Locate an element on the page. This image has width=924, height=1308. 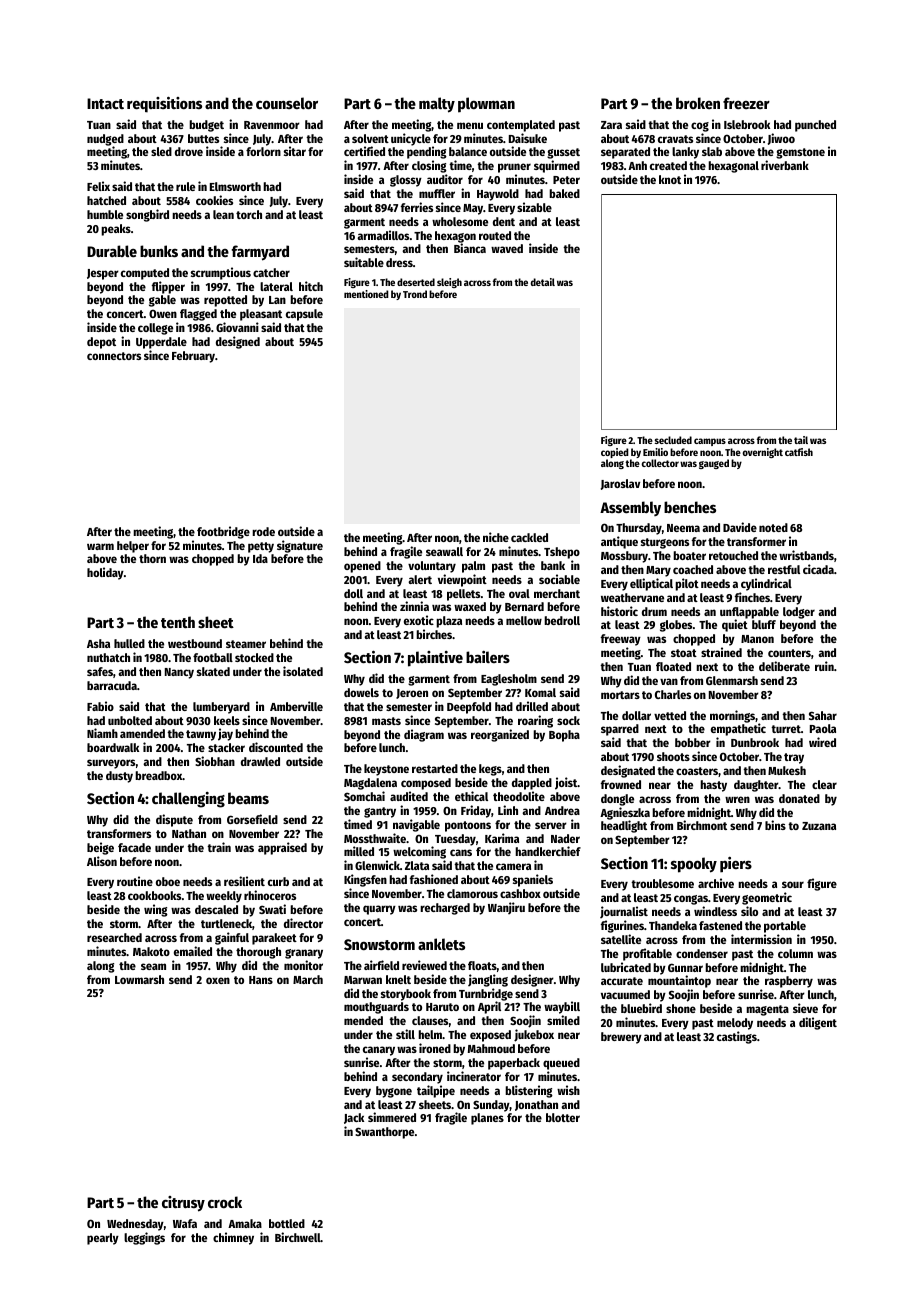
Amaka is located at coordinates (245, 1223).
